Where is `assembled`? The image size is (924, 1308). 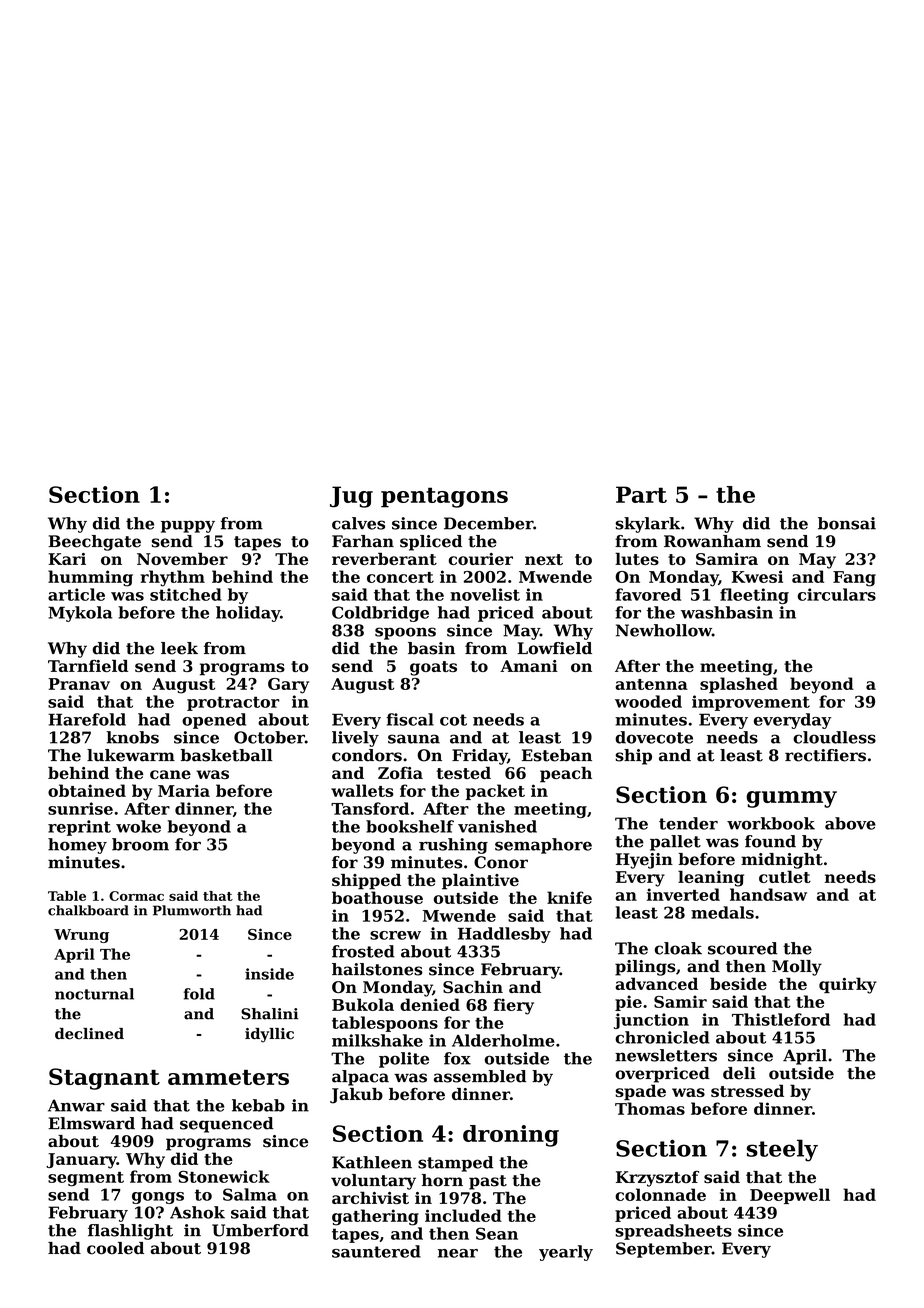 assembled is located at coordinates (480, 1076).
